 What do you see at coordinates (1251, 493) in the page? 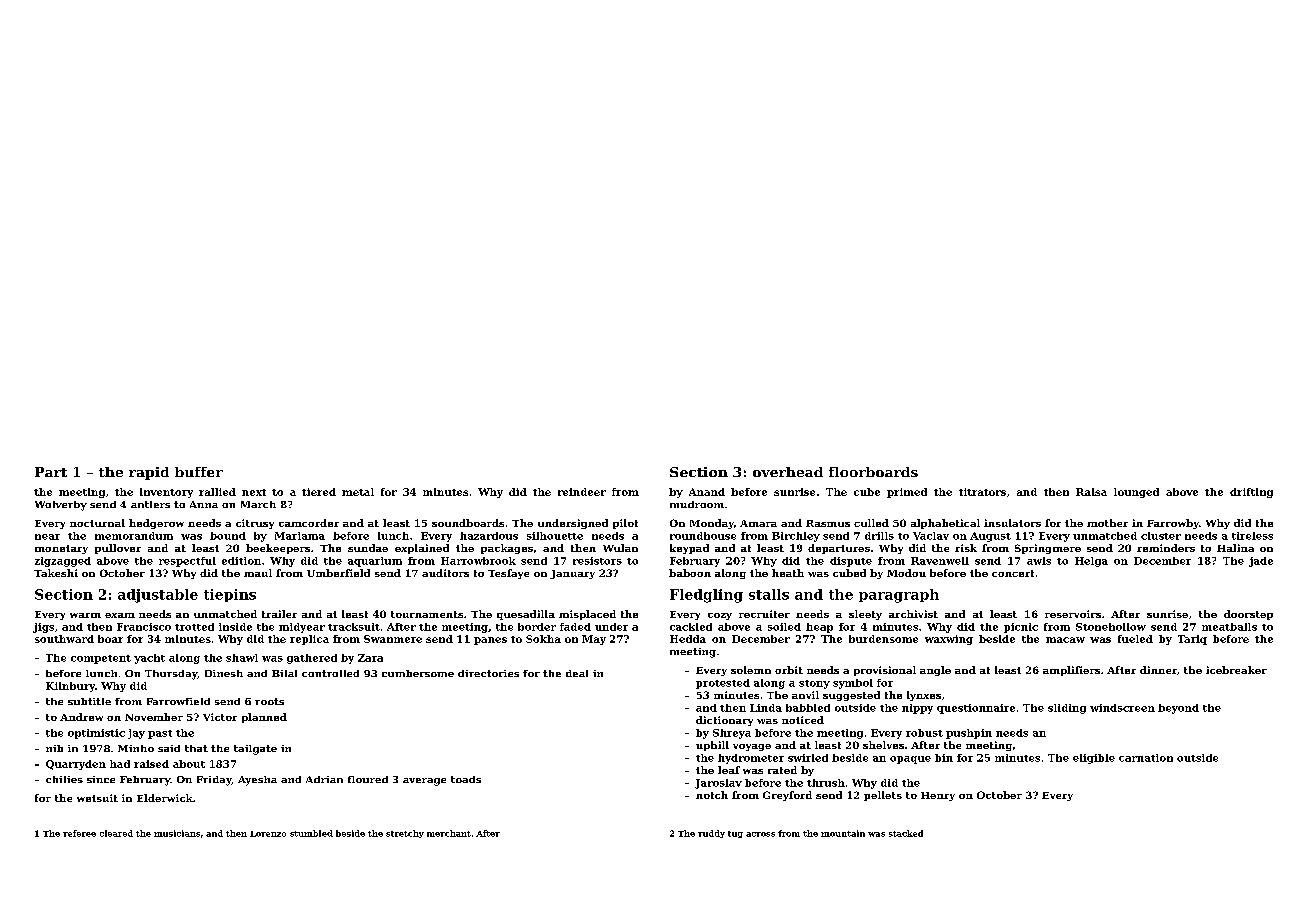
I see `drifting` at bounding box center [1251, 493].
